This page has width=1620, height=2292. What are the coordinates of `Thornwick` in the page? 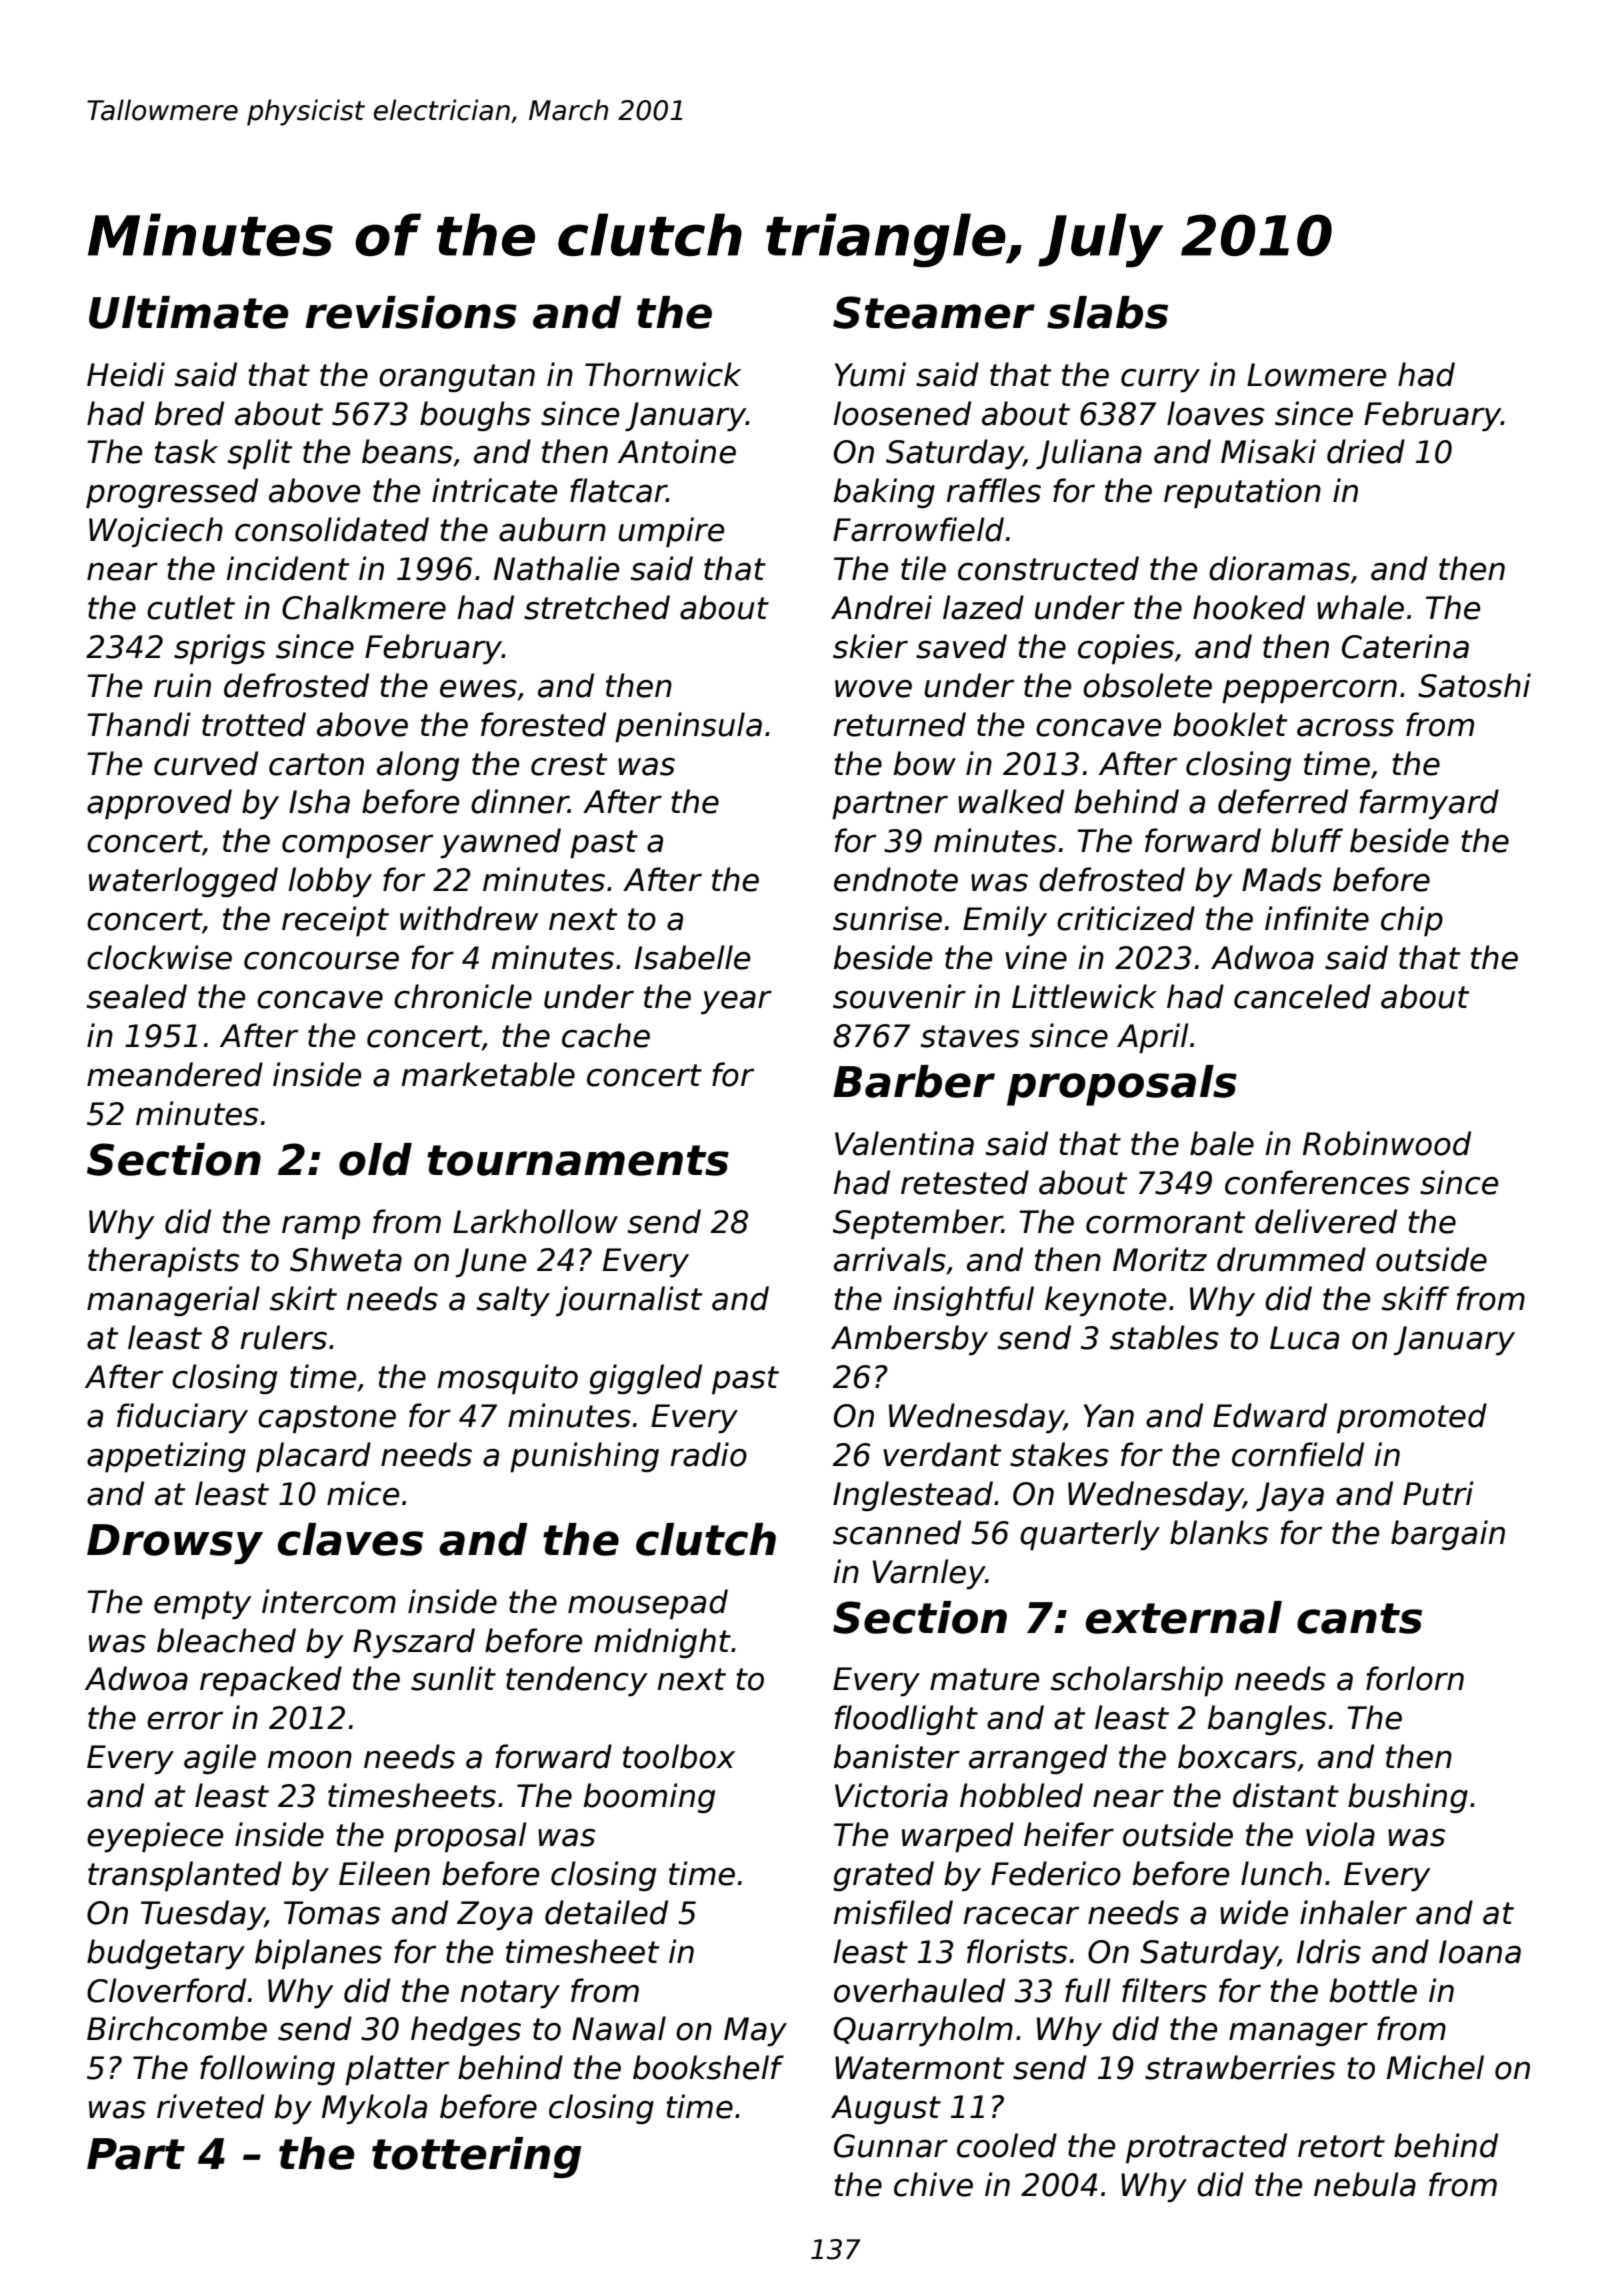 It's located at (663, 374).
